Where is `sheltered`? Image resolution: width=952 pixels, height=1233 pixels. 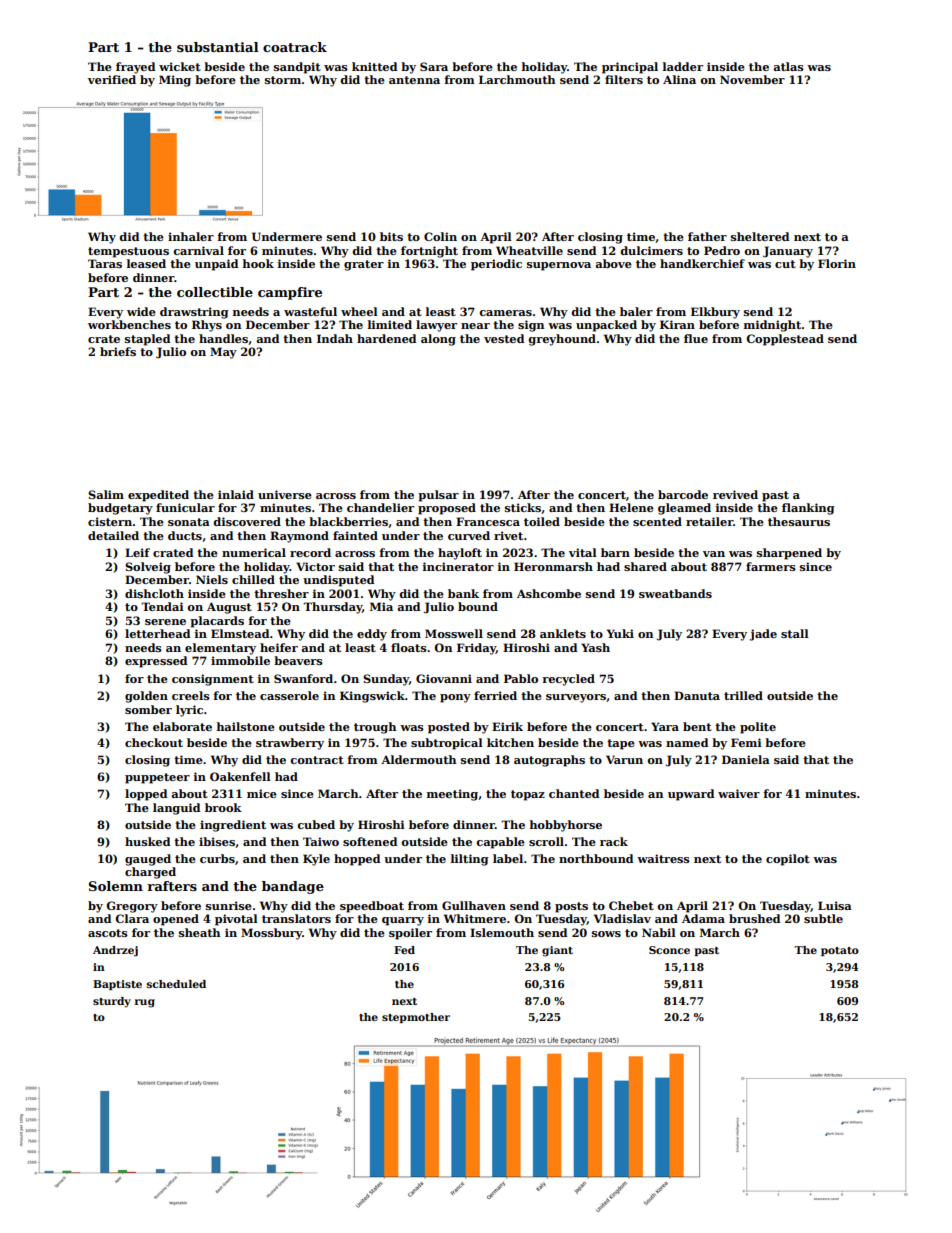 sheltered is located at coordinates (760, 236).
